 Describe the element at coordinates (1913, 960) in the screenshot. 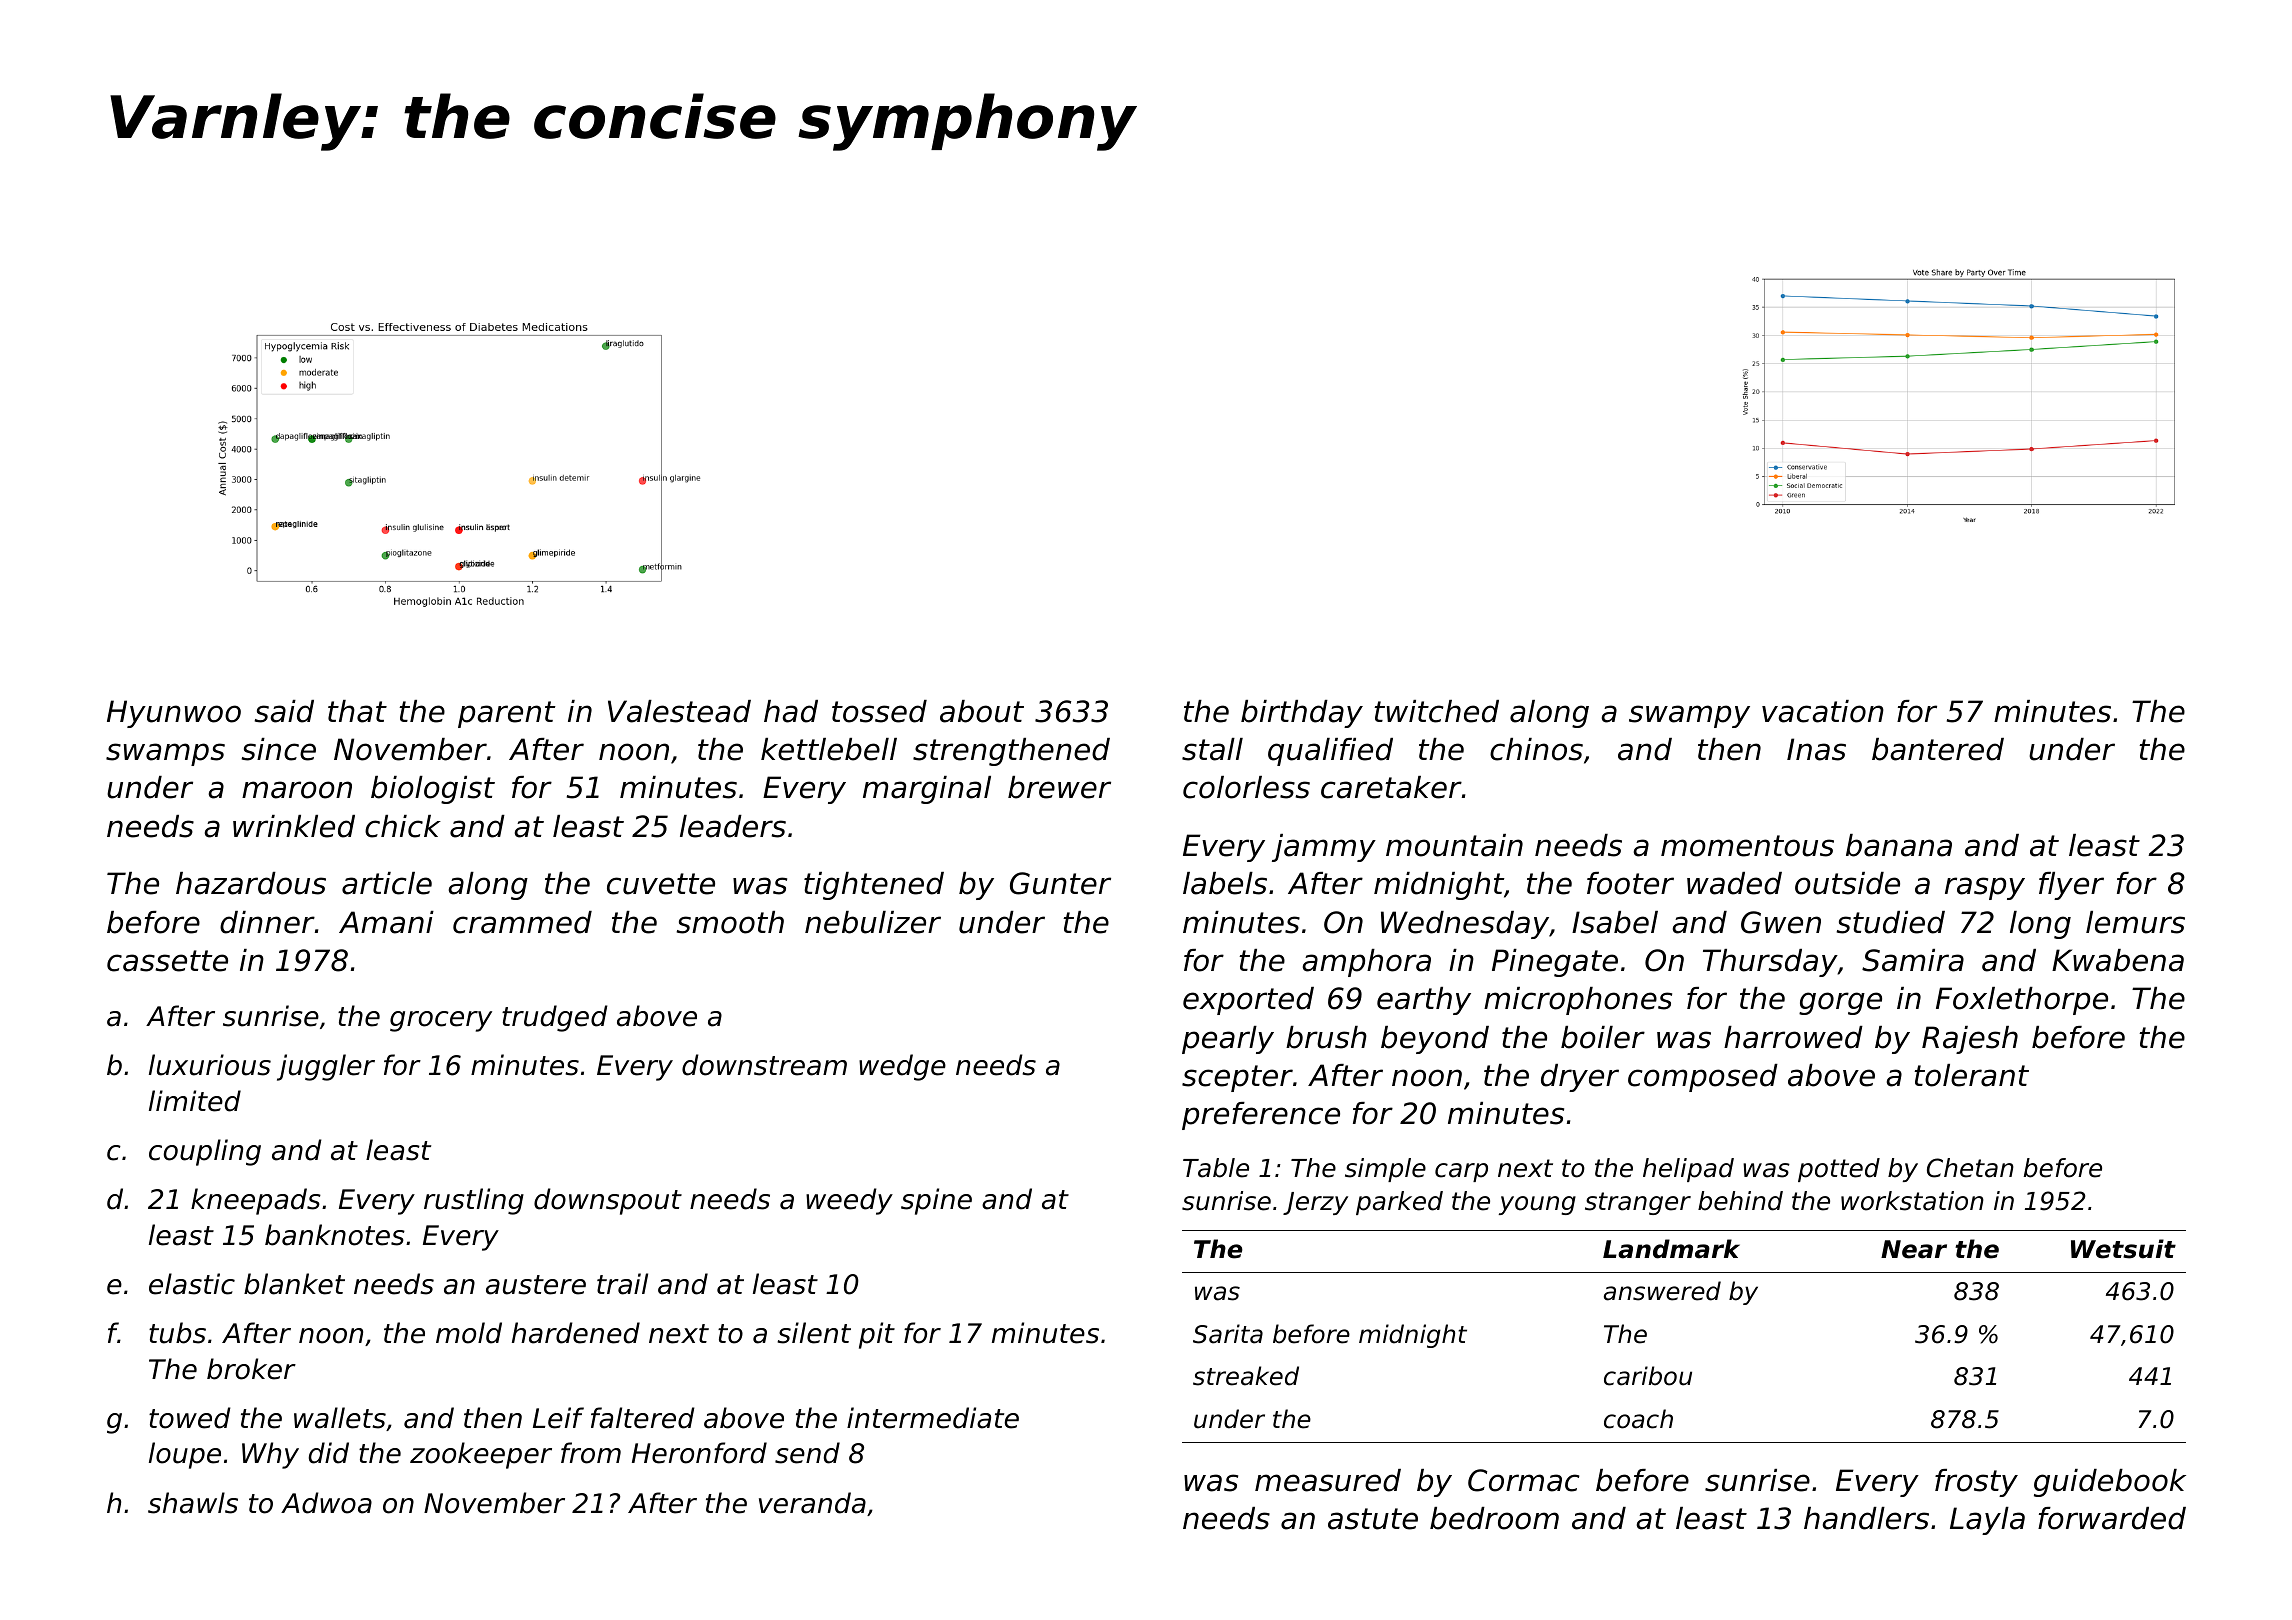

I see `Samira` at that location.
